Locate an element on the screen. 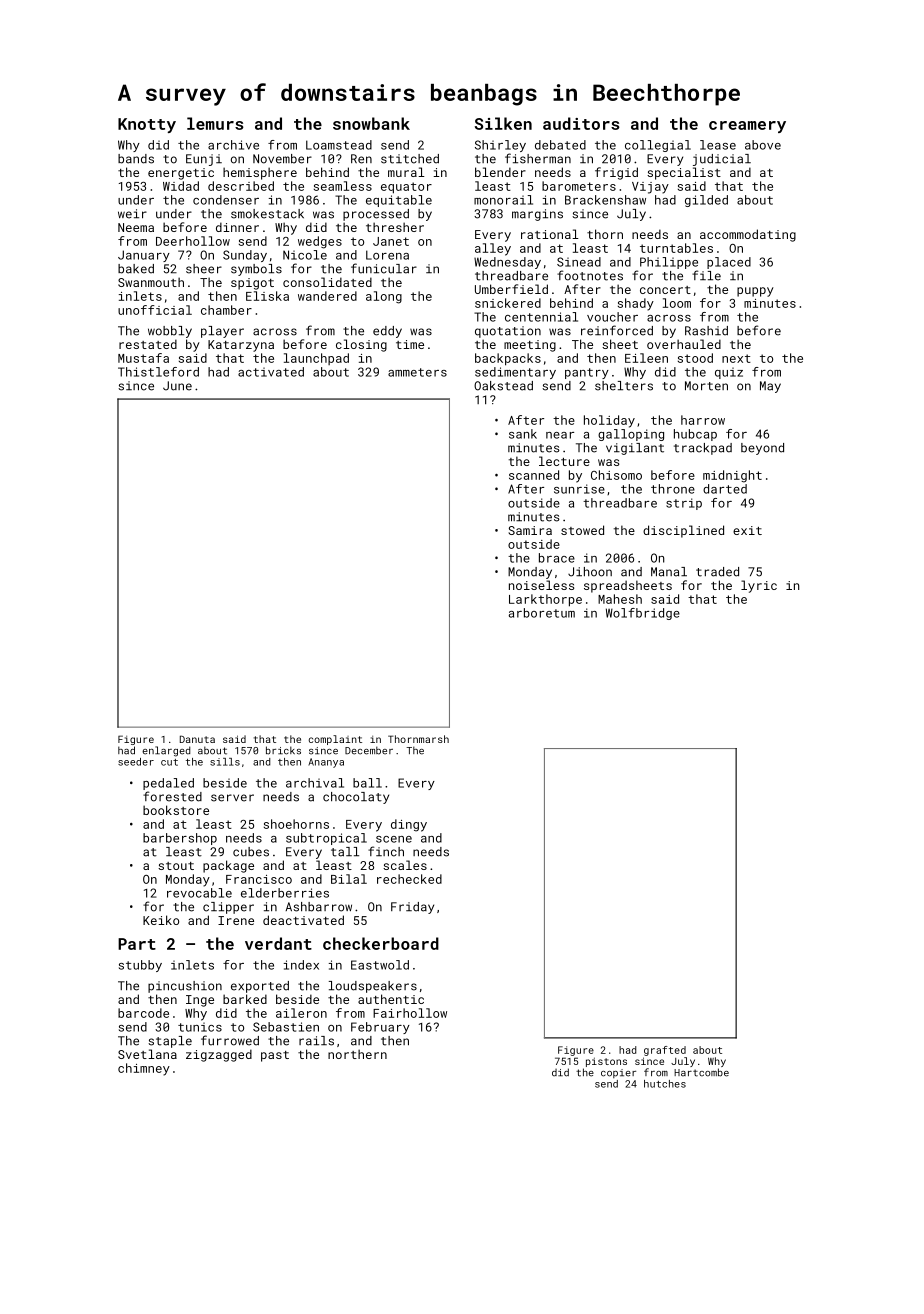  snowbank is located at coordinates (371, 123).
